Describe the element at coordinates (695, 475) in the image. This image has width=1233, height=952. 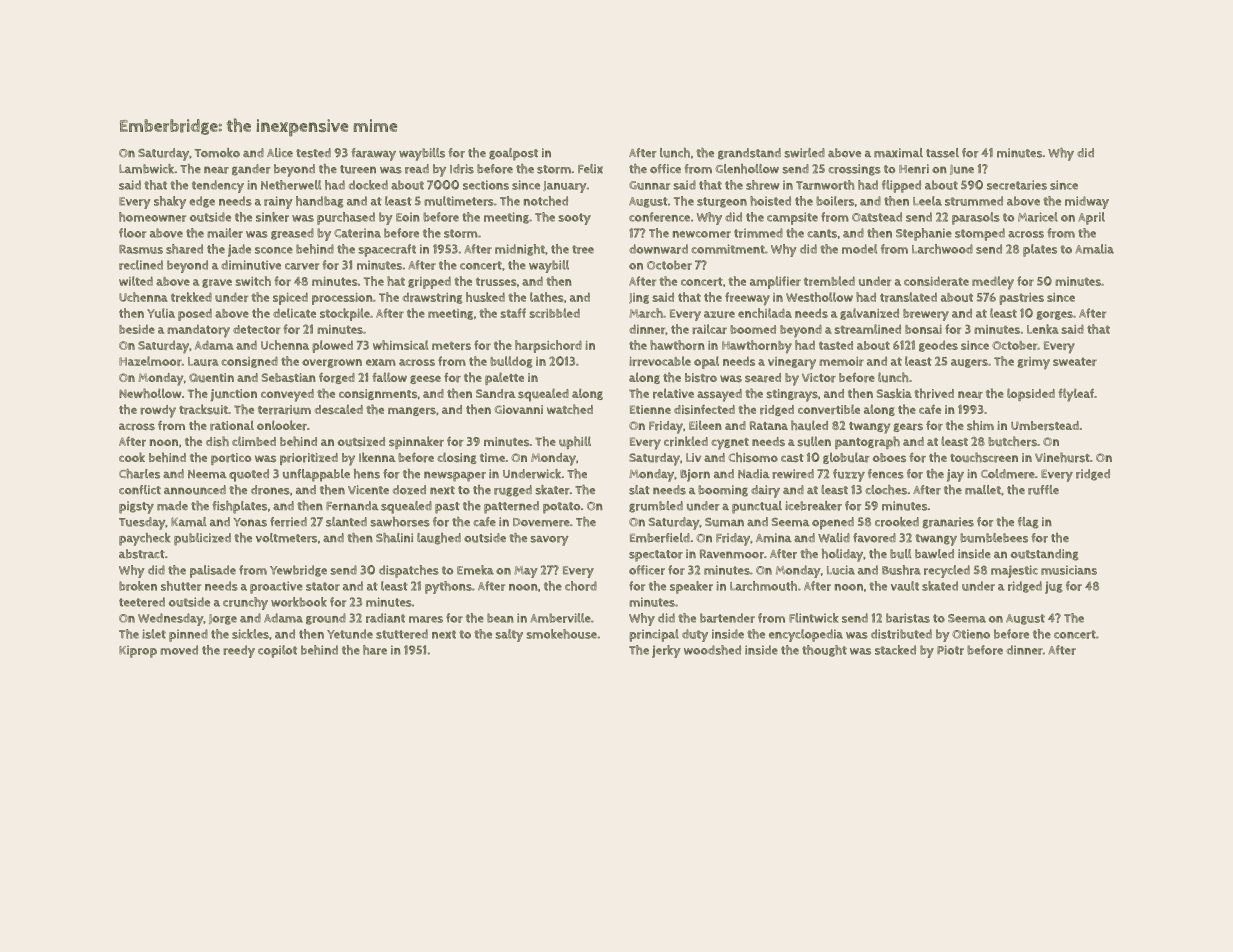
I see `Bjorn` at that location.
